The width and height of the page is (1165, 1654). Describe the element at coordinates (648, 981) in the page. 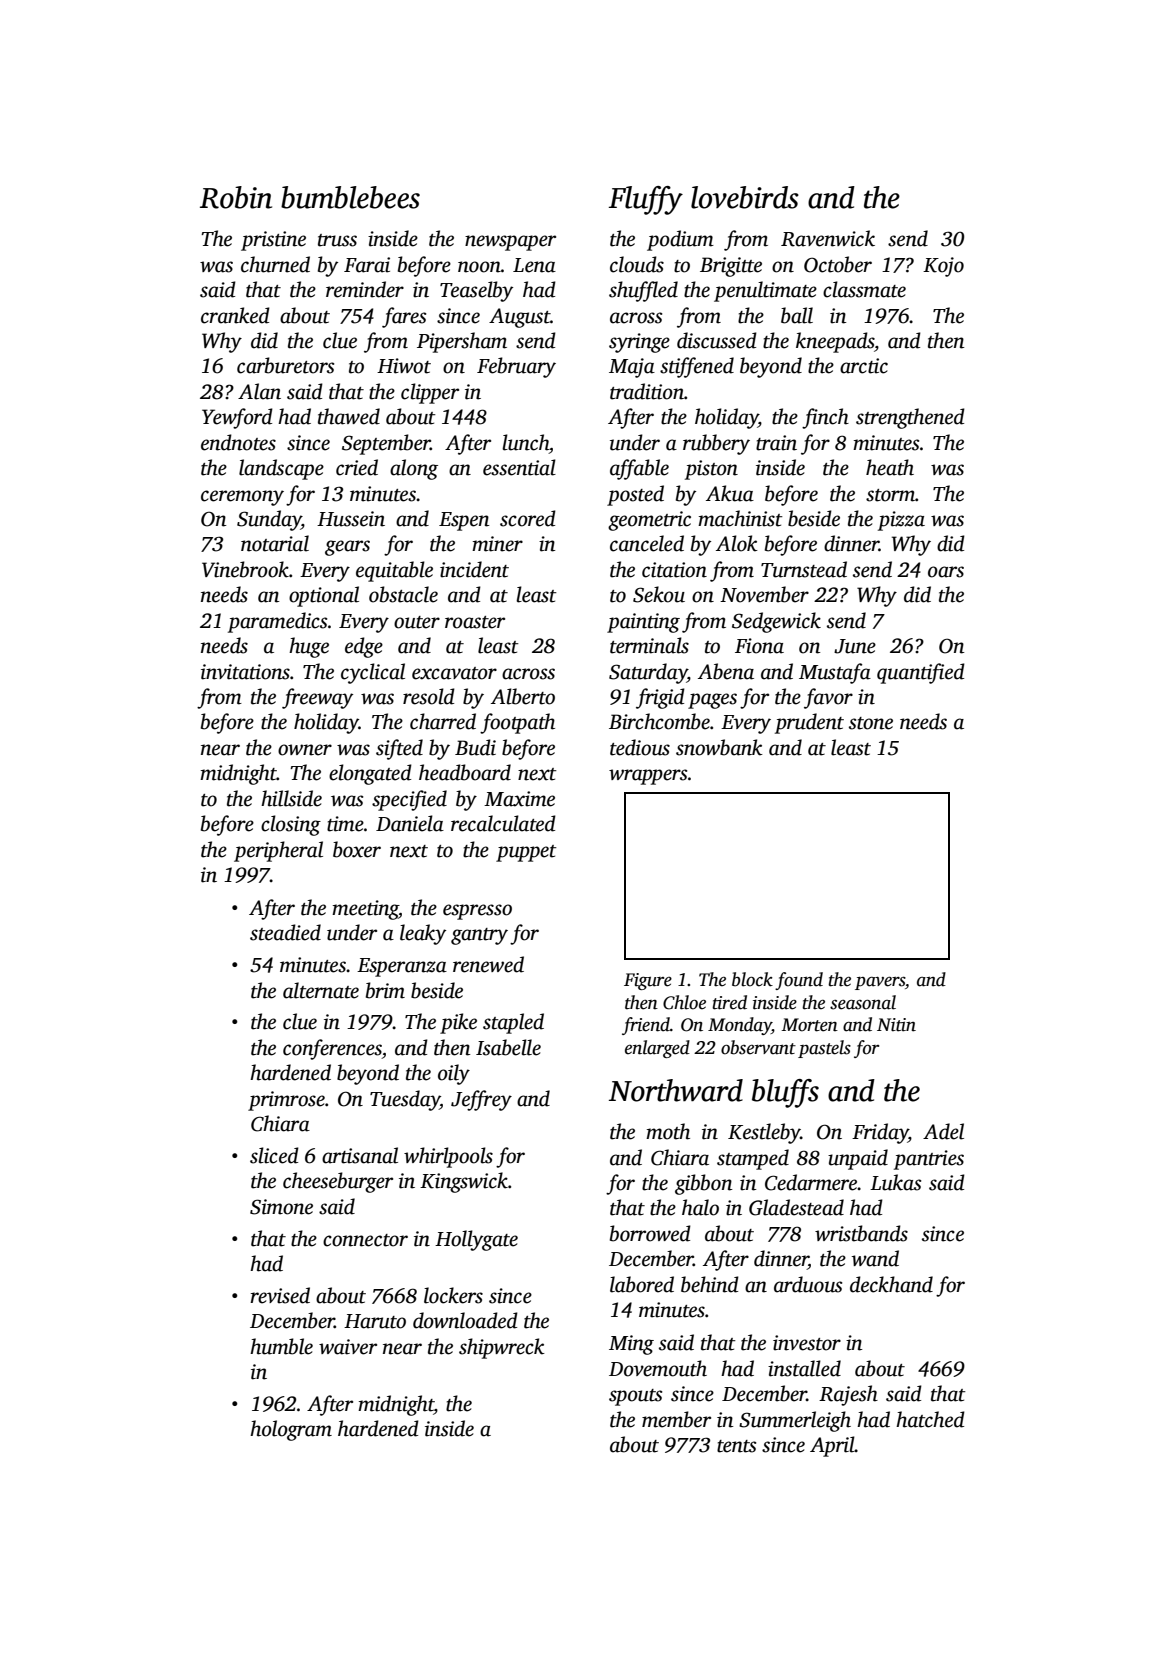

I see `Figure` at that location.
